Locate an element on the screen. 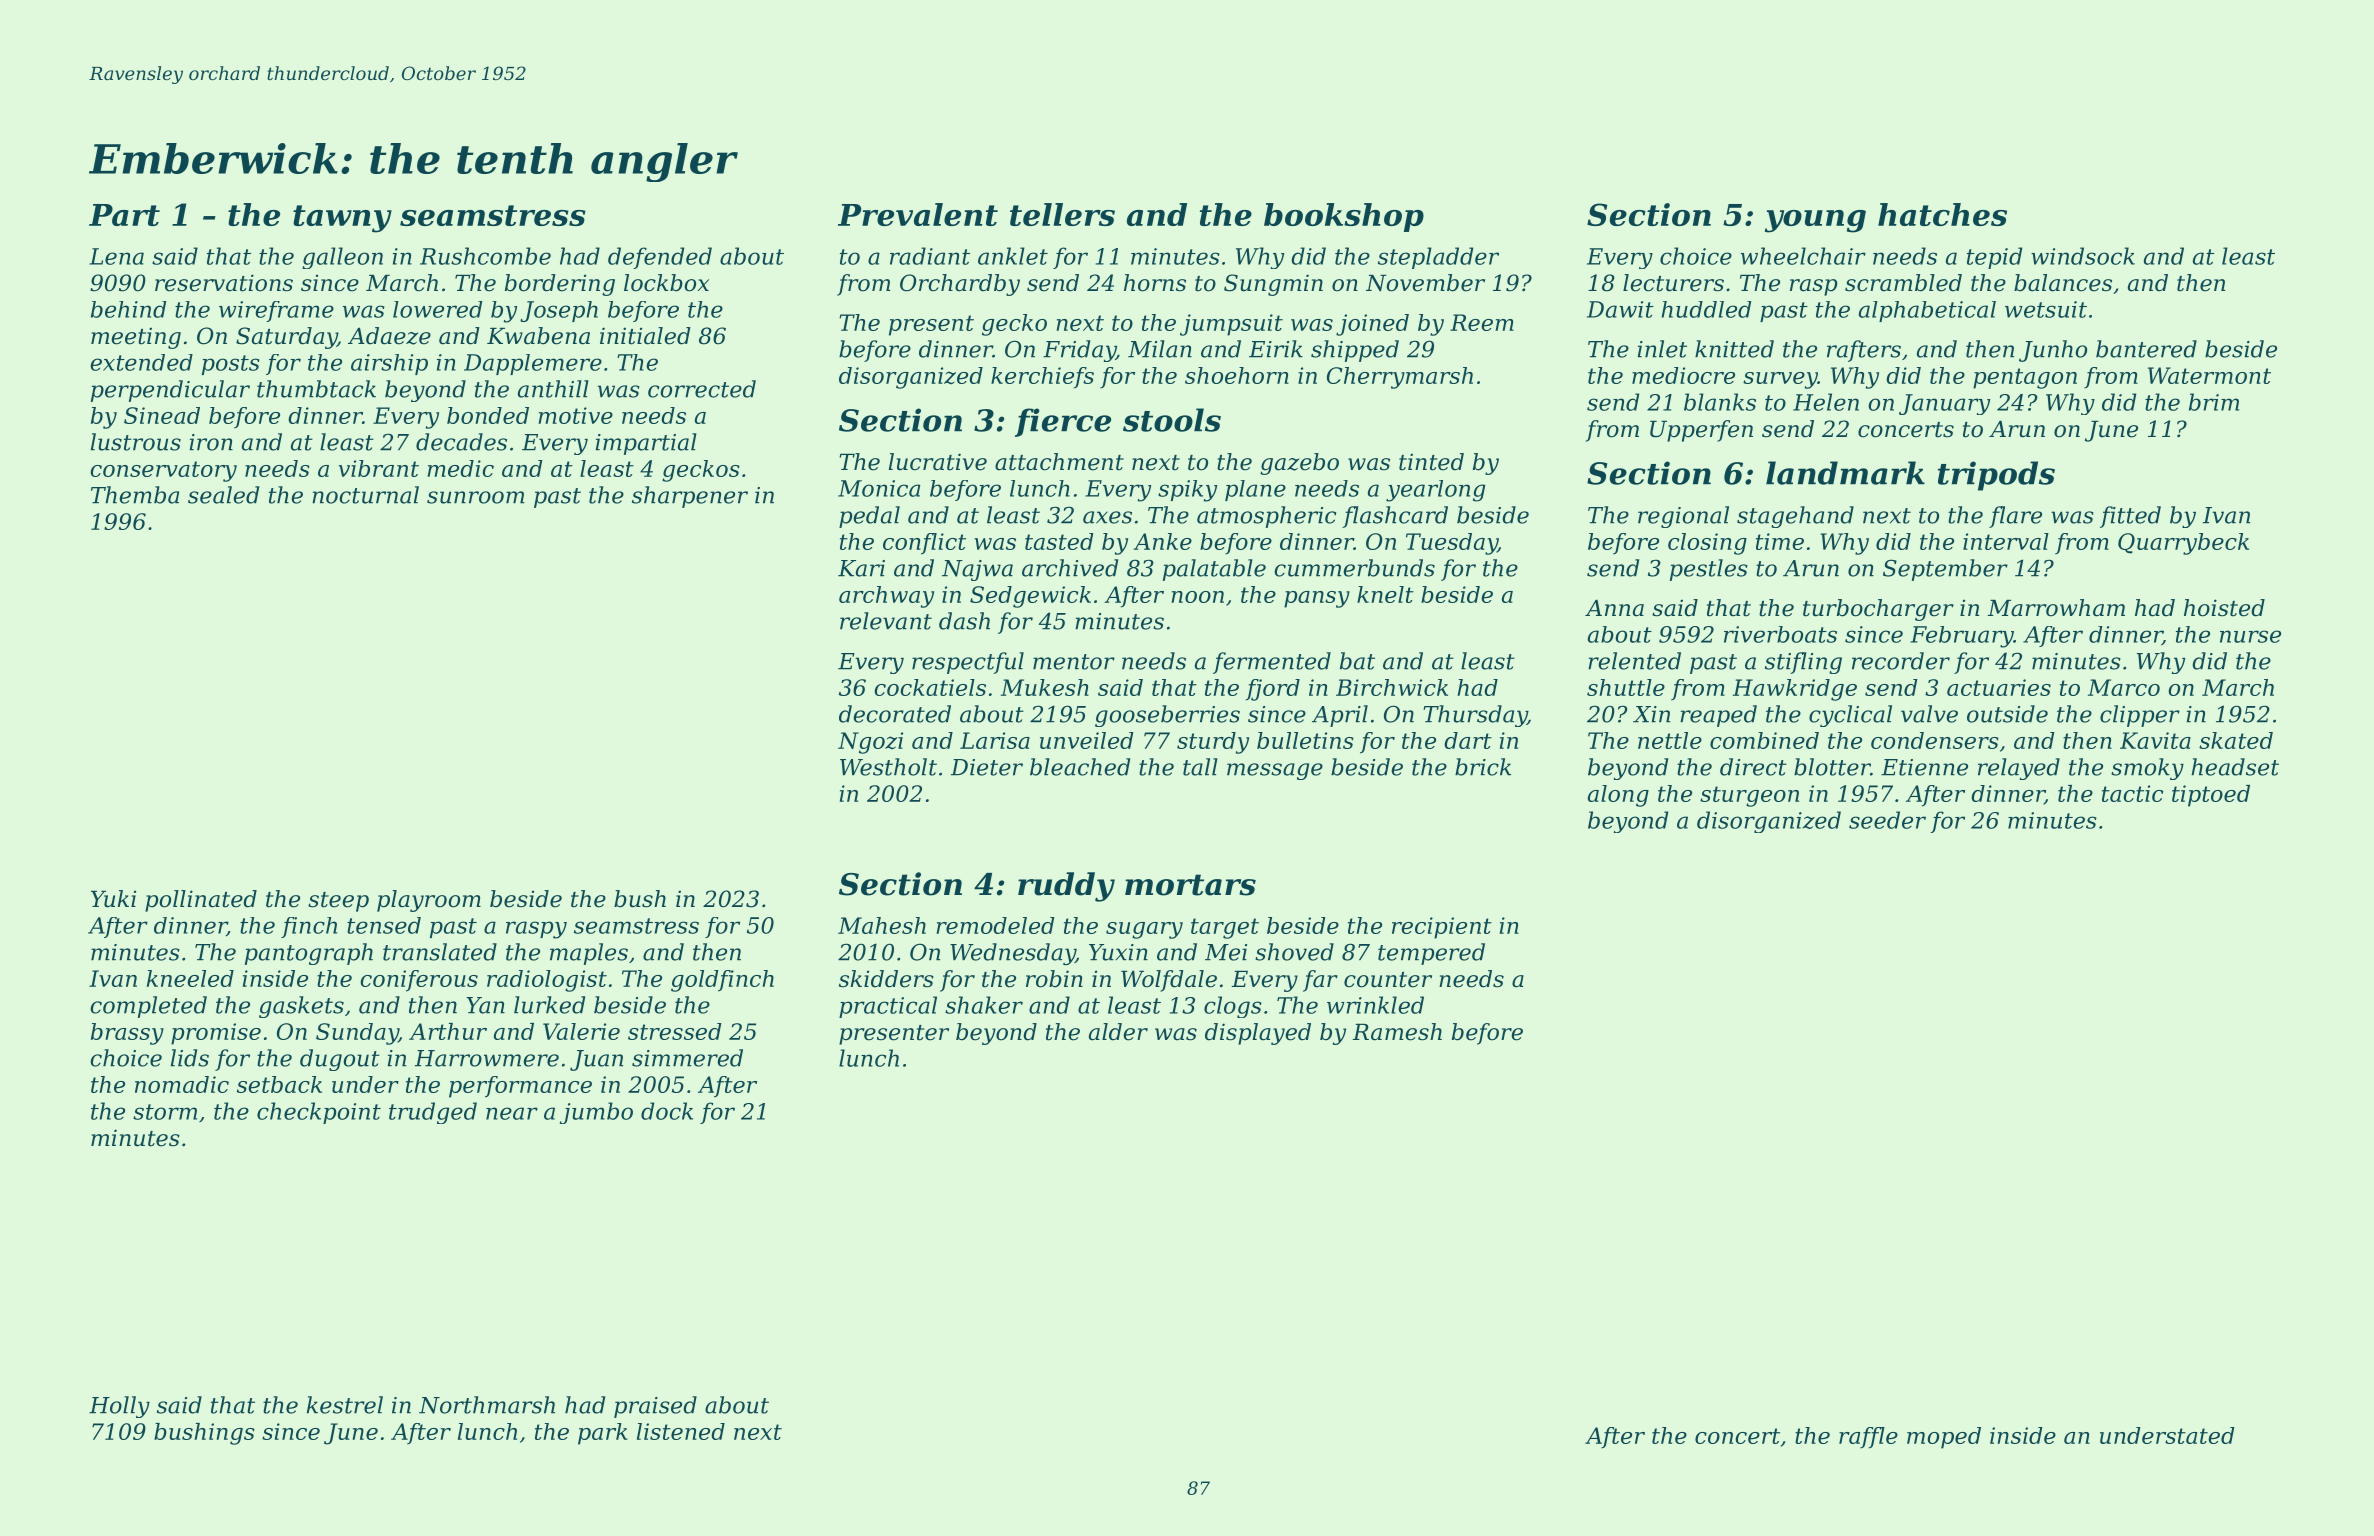 This screenshot has height=1536, width=2374. Eirik is located at coordinates (1276, 348).
